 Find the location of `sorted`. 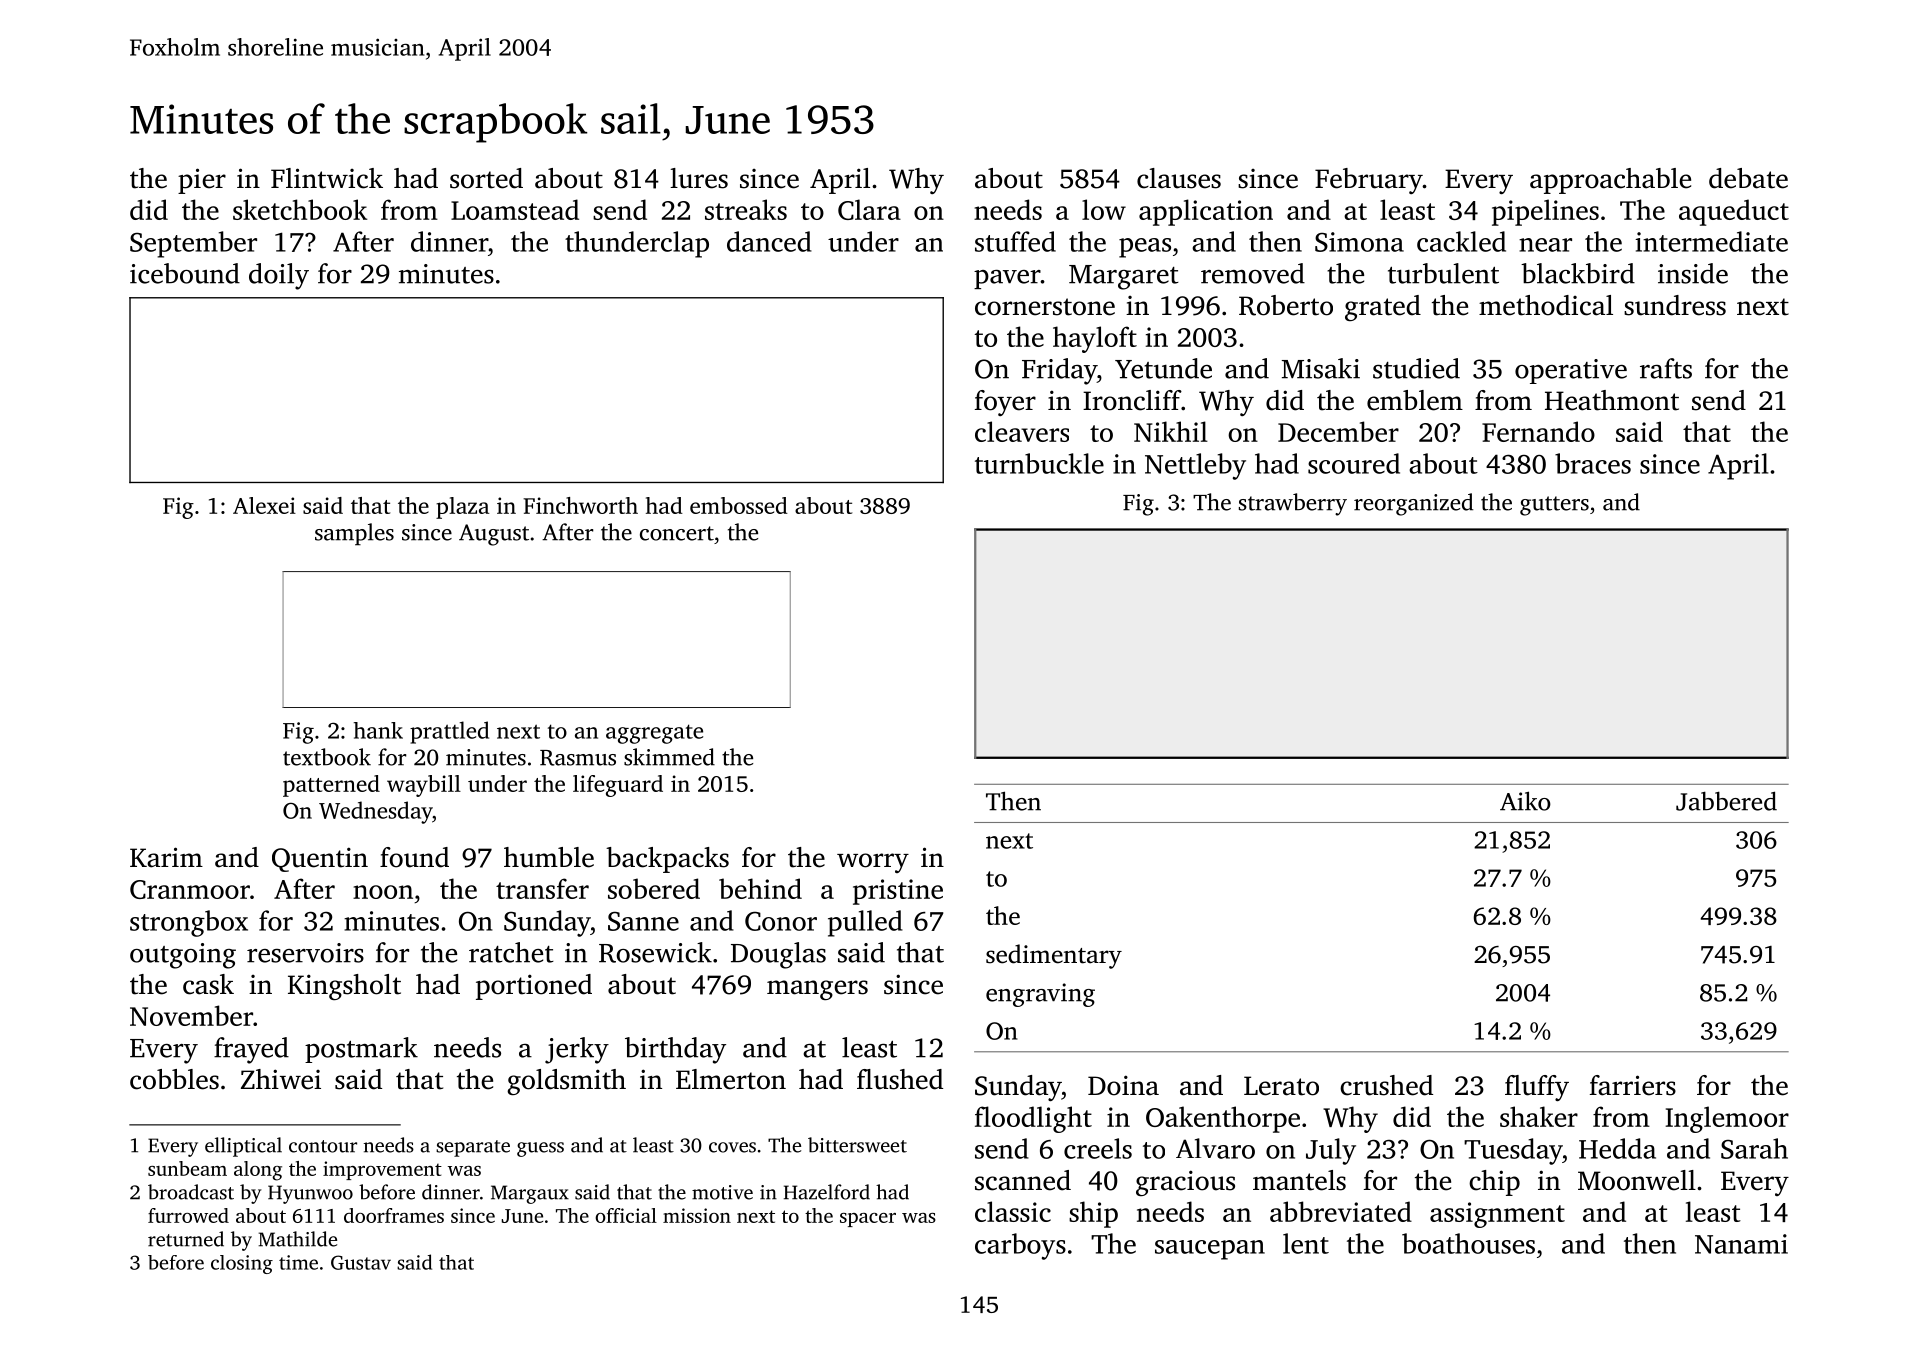

sorted is located at coordinates (486, 178).
